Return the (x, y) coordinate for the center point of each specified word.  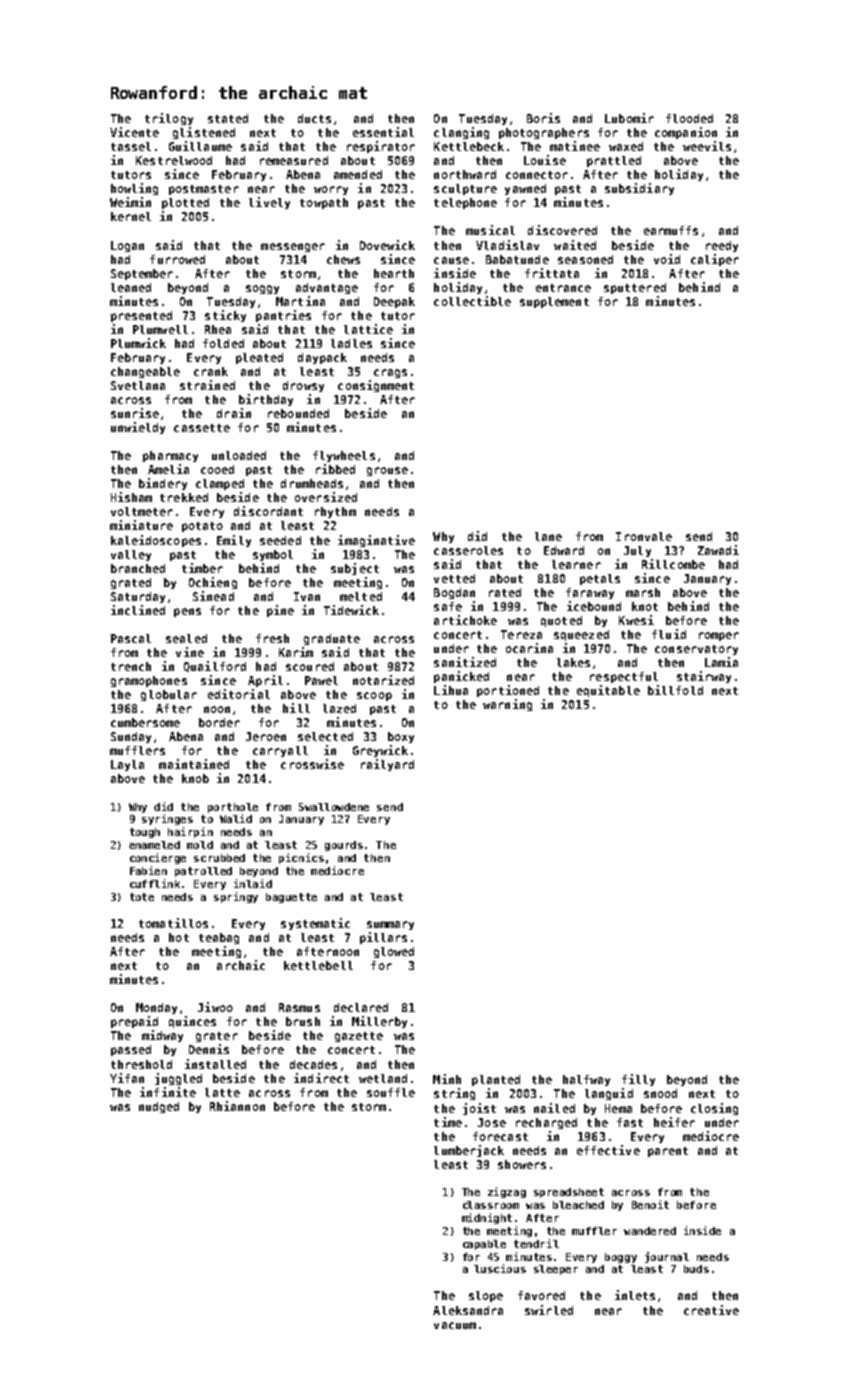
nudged (159, 1107)
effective (608, 1150)
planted (496, 1080)
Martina (300, 301)
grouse (387, 471)
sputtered (635, 288)
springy (236, 897)
